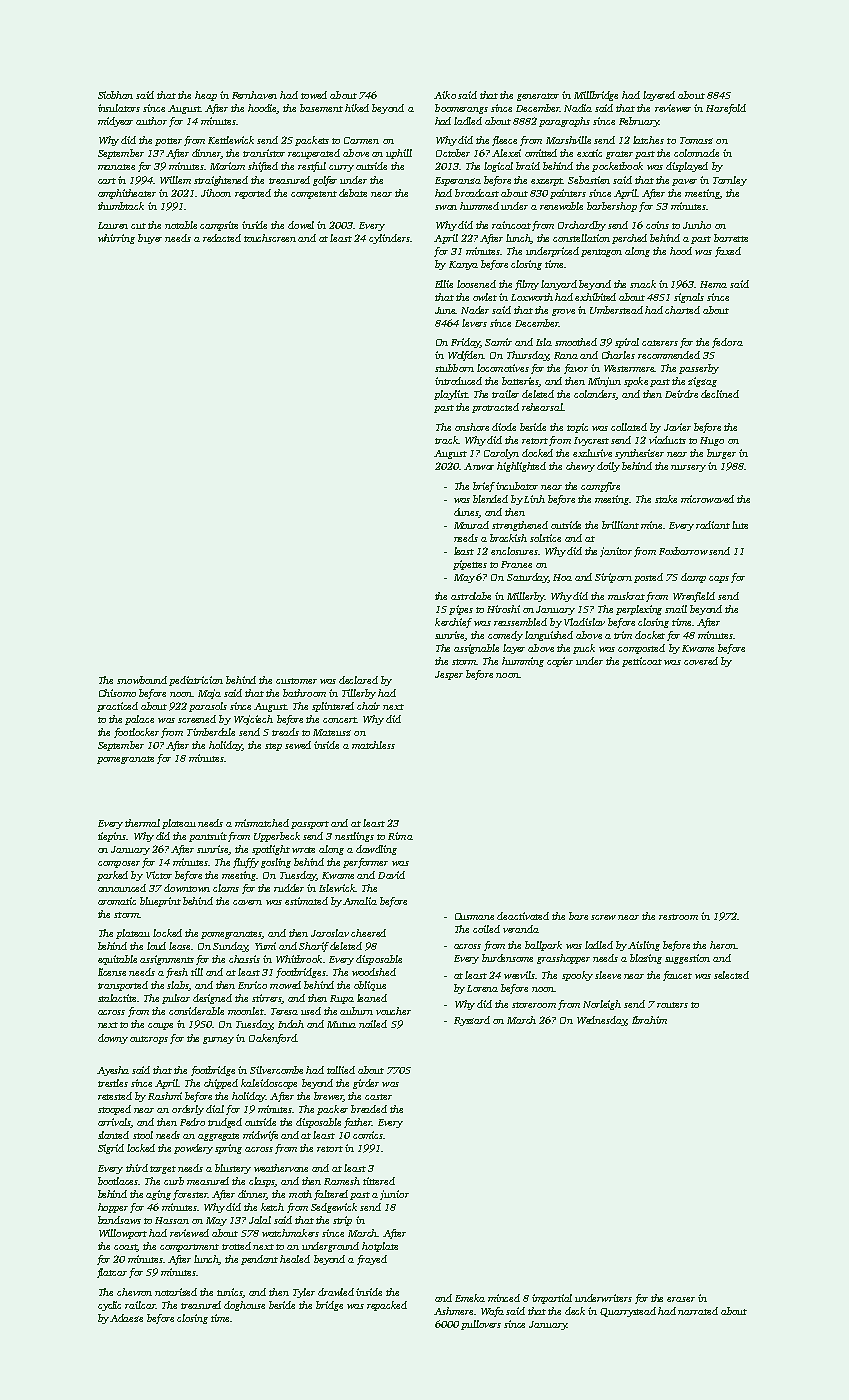  What do you see at coordinates (150, 239) in the document?
I see `buyer` at bounding box center [150, 239].
